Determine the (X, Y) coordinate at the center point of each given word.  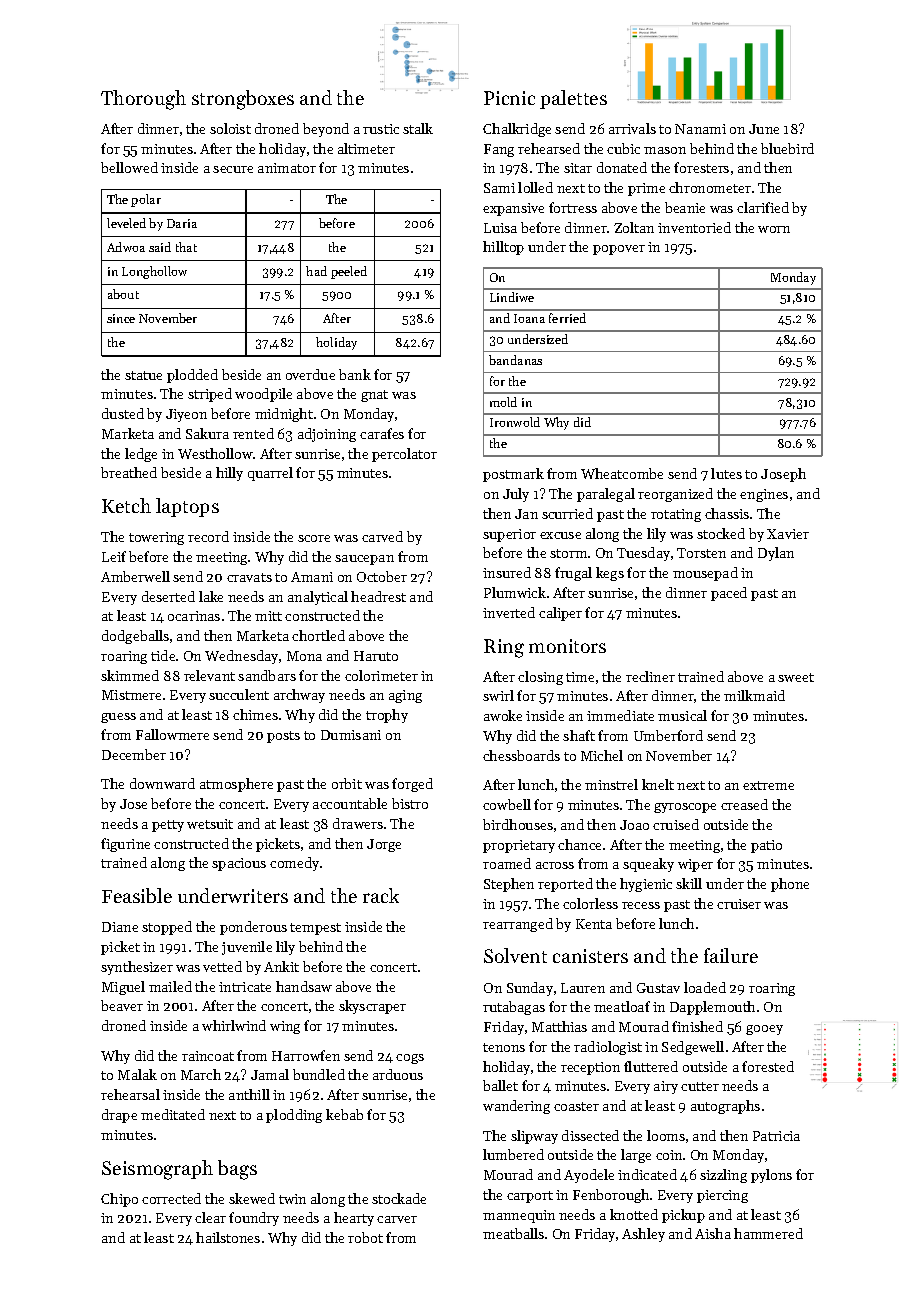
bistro (410, 803)
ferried (567, 318)
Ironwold (515, 422)
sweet (796, 677)
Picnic (509, 98)
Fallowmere (172, 734)
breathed (129, 472)
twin (292, 1199)
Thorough (143, 100)
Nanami (700, 129)
